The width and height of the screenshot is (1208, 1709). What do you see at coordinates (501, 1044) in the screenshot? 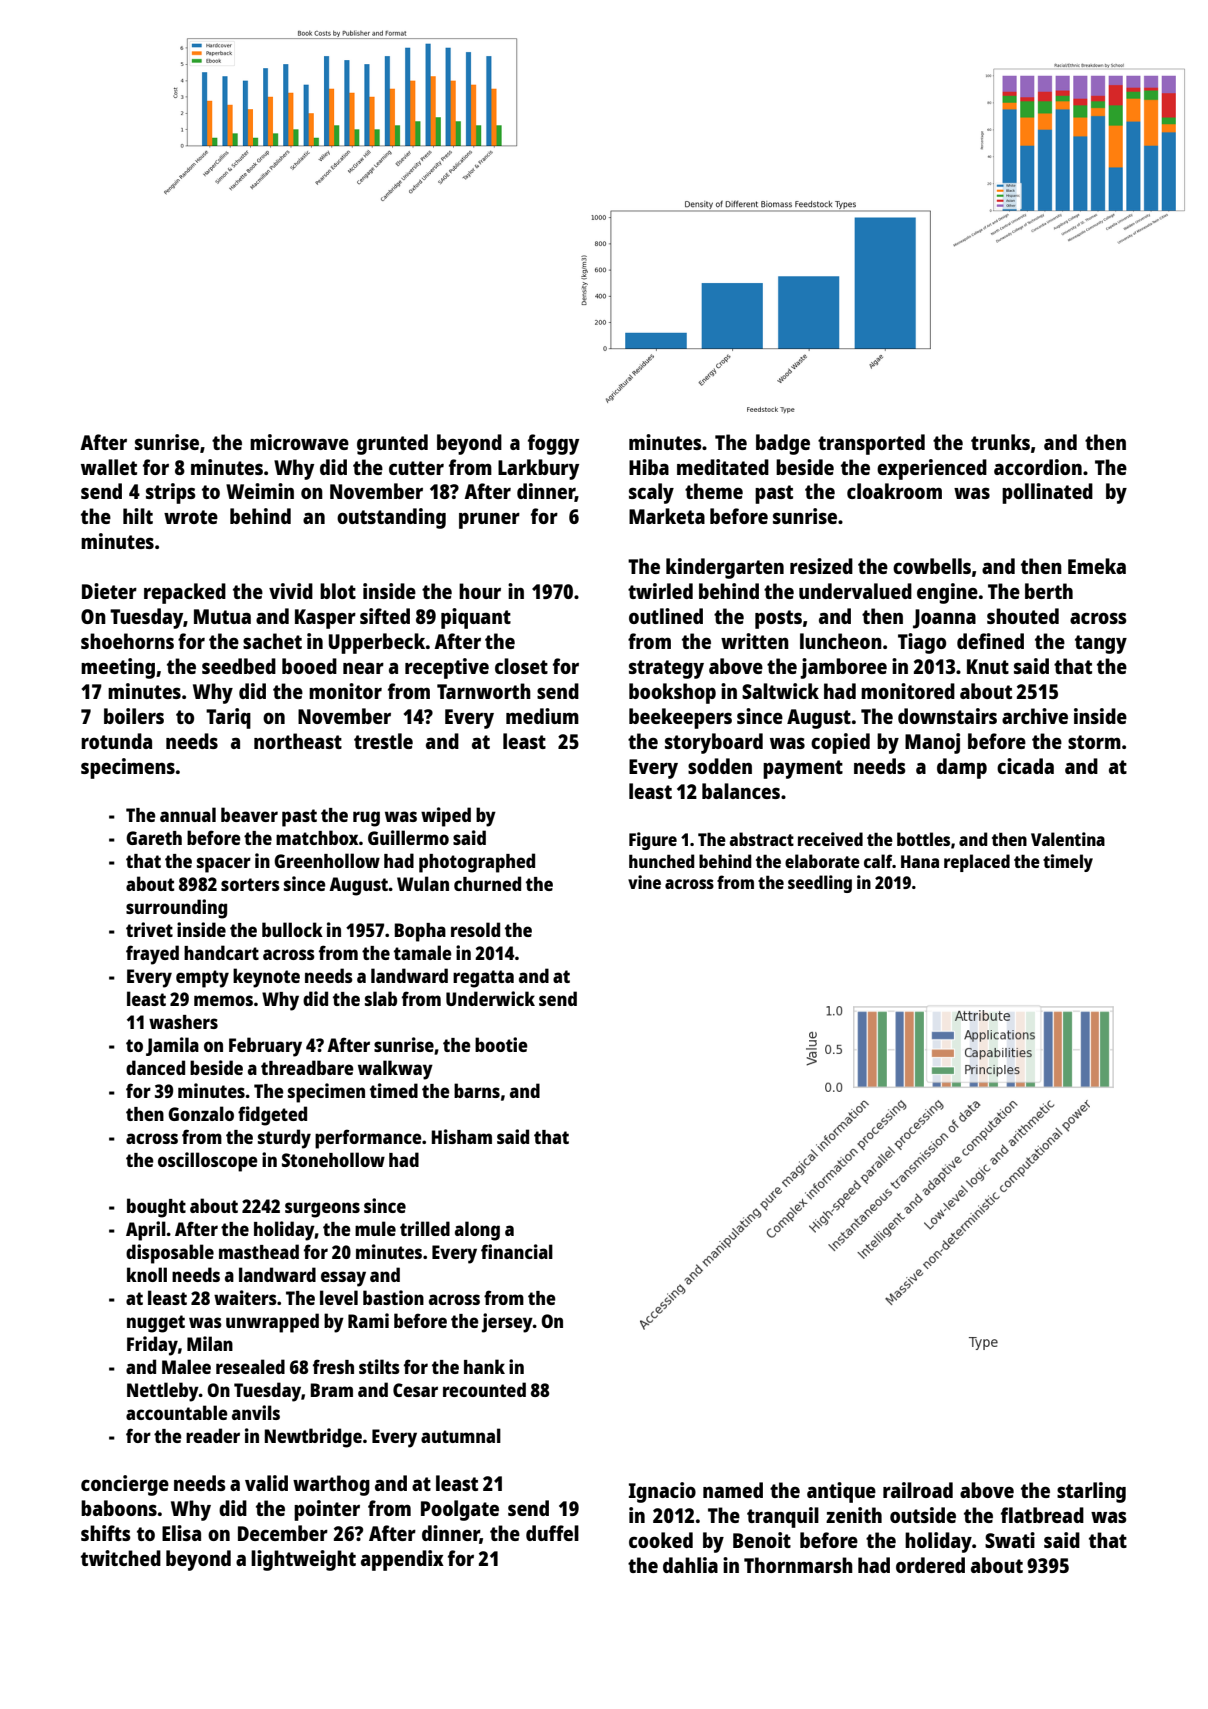
I see `bootie` at bounding box center [501, 1044].
